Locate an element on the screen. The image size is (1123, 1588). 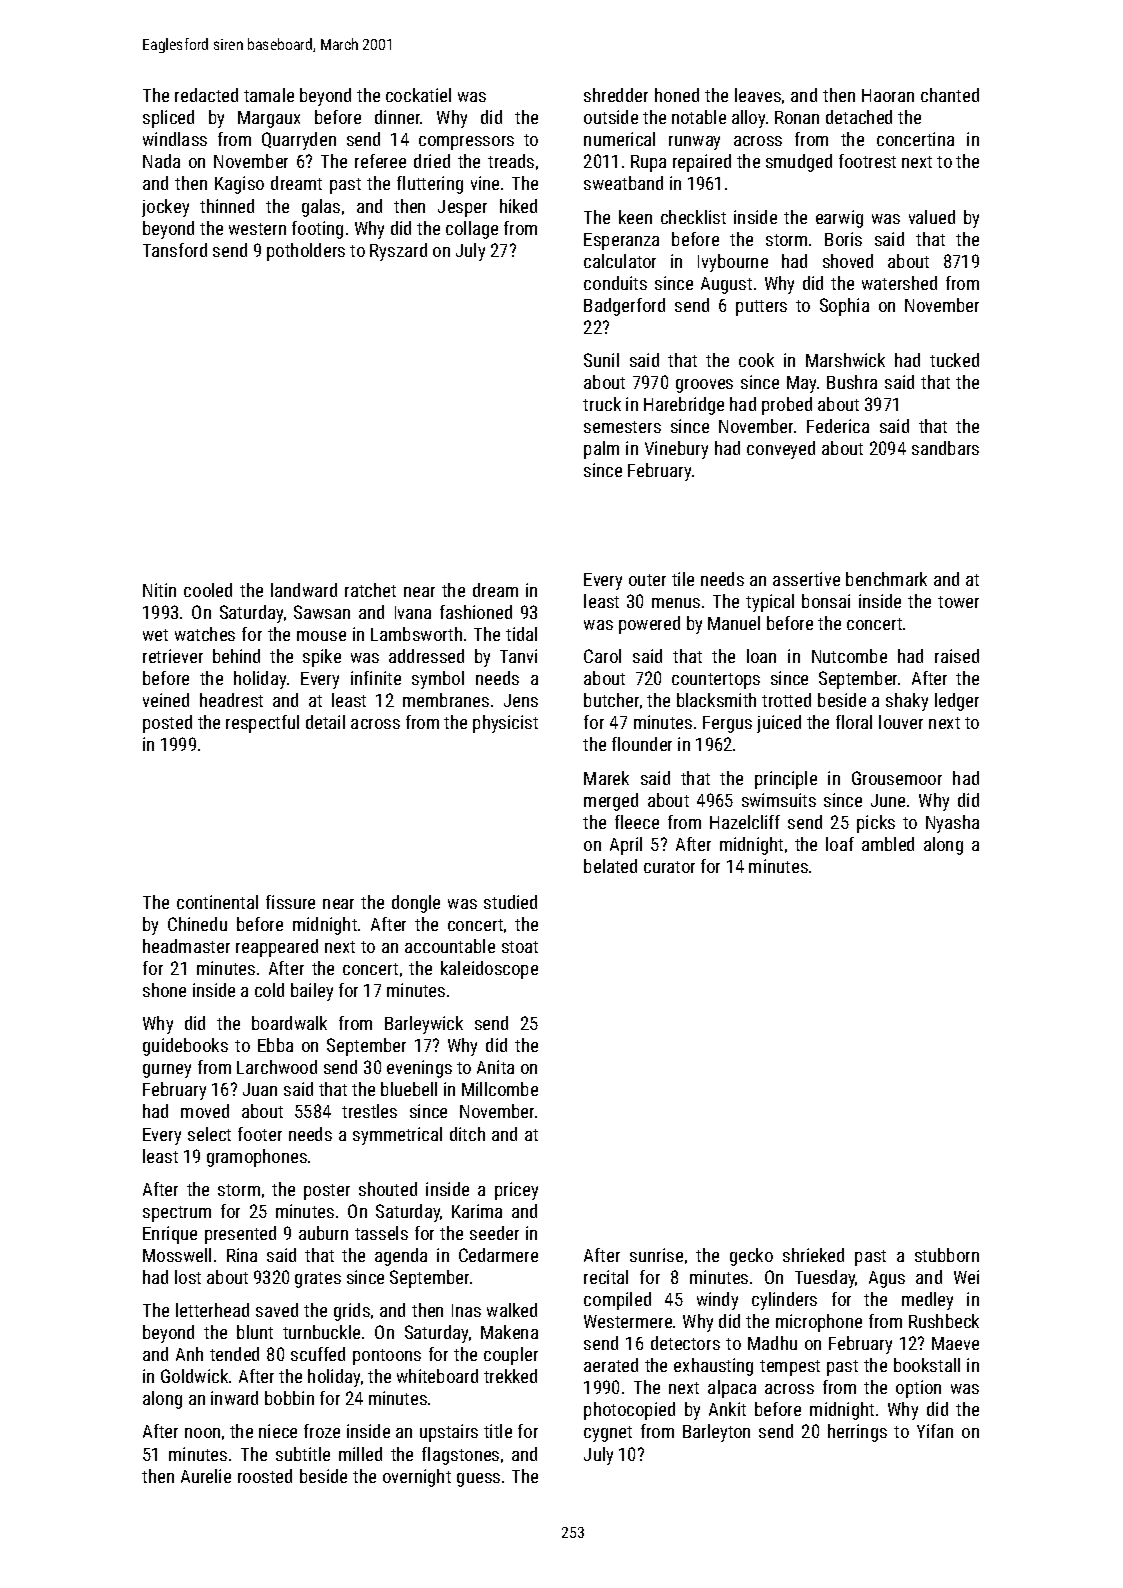
shrieked is located at coordinates (813, 1255).
